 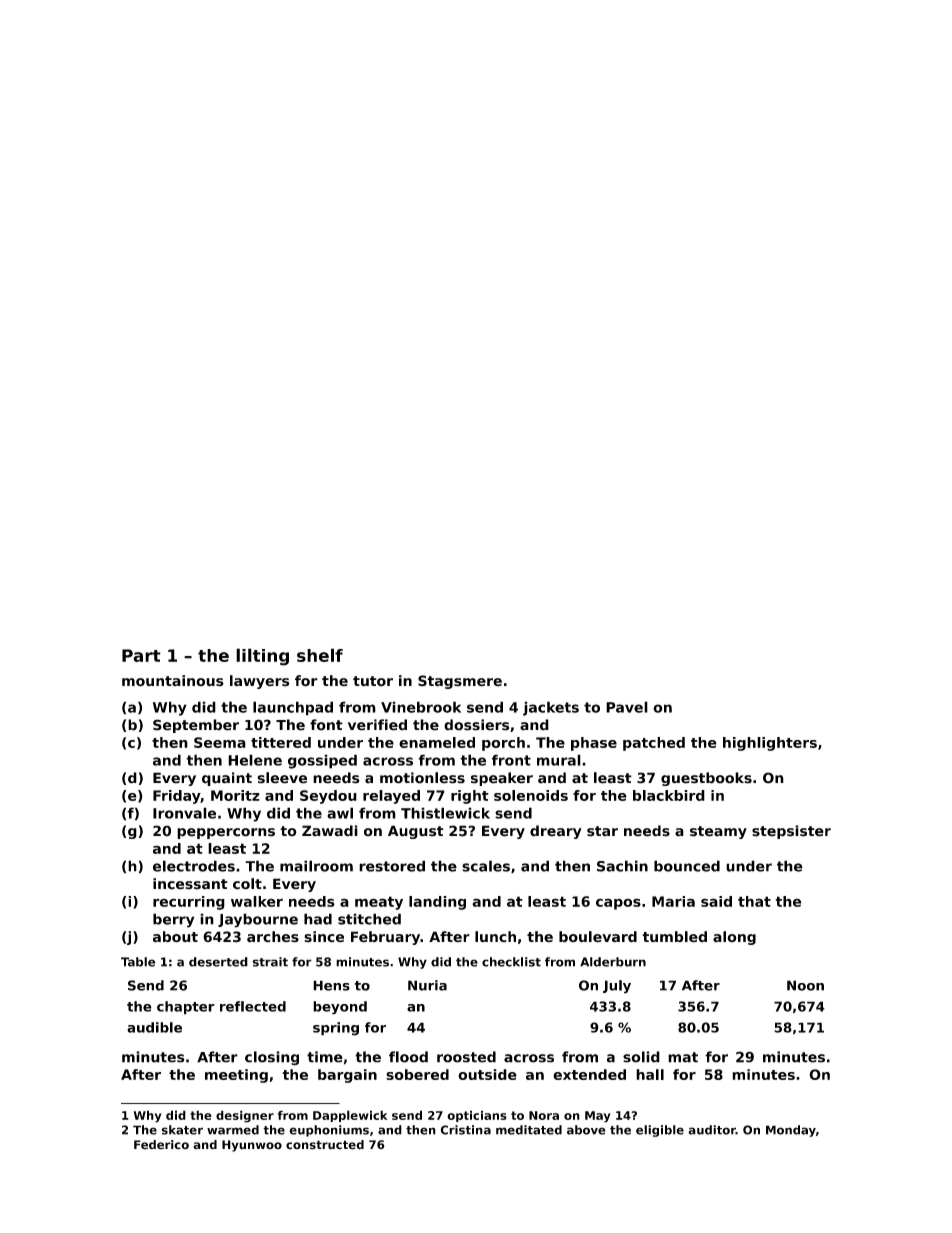 What do you see at coordinates (177, 797) in the page?
I see `Friday` at bounding box center [177, 797].
